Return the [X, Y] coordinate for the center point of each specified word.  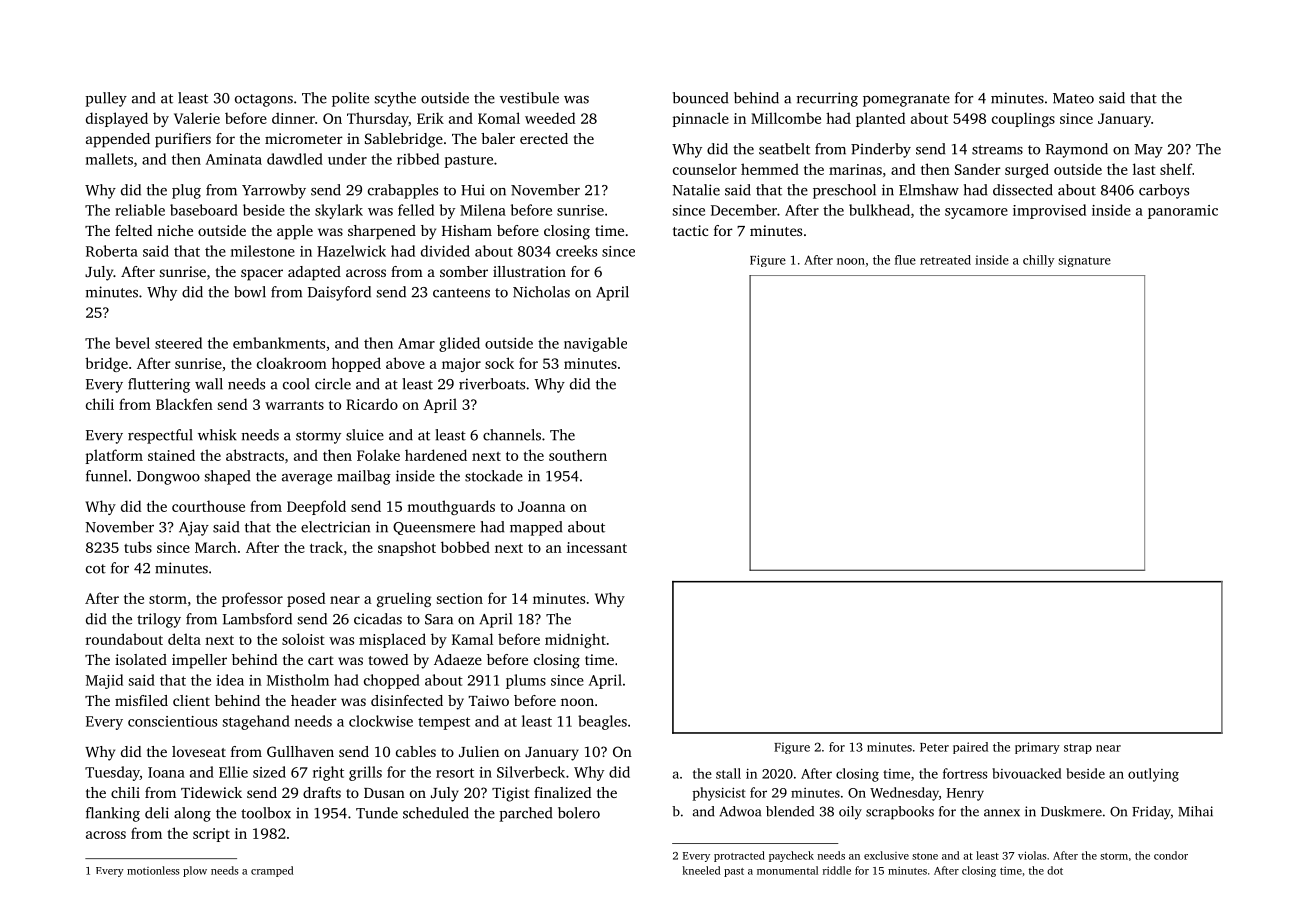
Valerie [197, 118]
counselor [705, 169]
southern [578, 455]
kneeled [701, 870]
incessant [597, 547]
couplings [1023, 119]
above [405, 363]
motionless [153, 870]
